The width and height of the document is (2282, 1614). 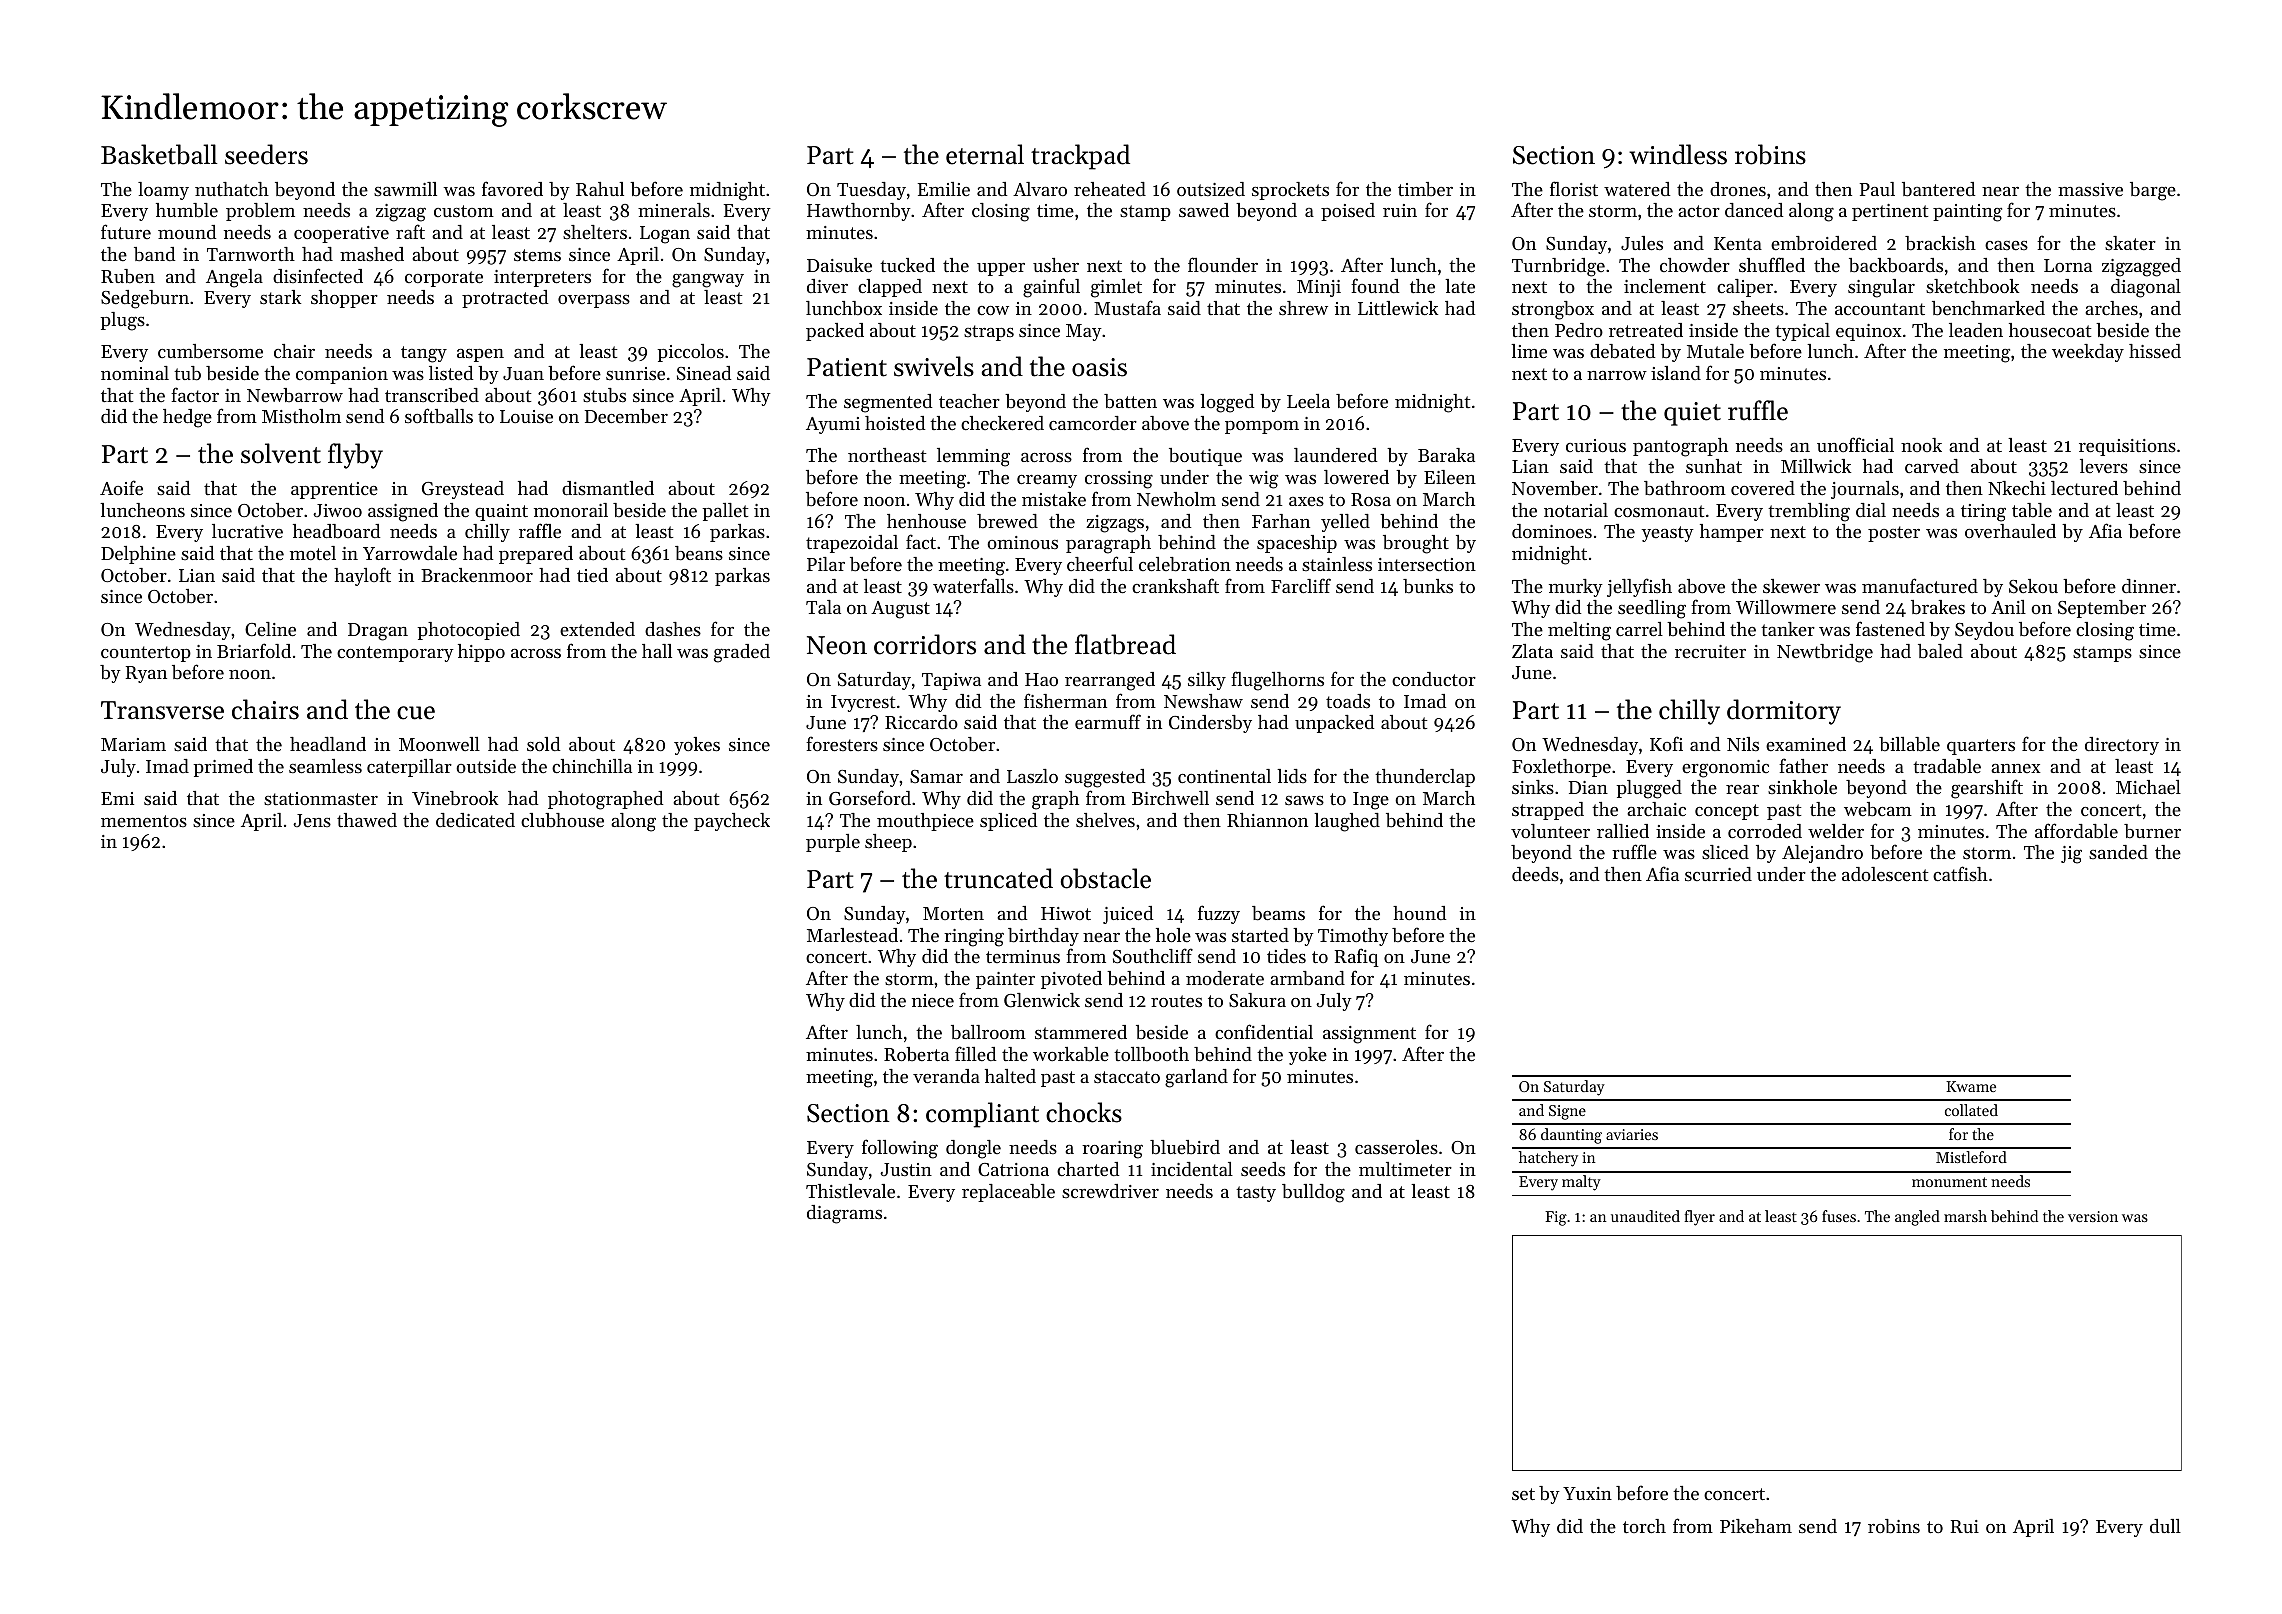 What do you see at coordinates (732, 822) in the document?
I see `paycheck` at bounding box center [732, 822].
